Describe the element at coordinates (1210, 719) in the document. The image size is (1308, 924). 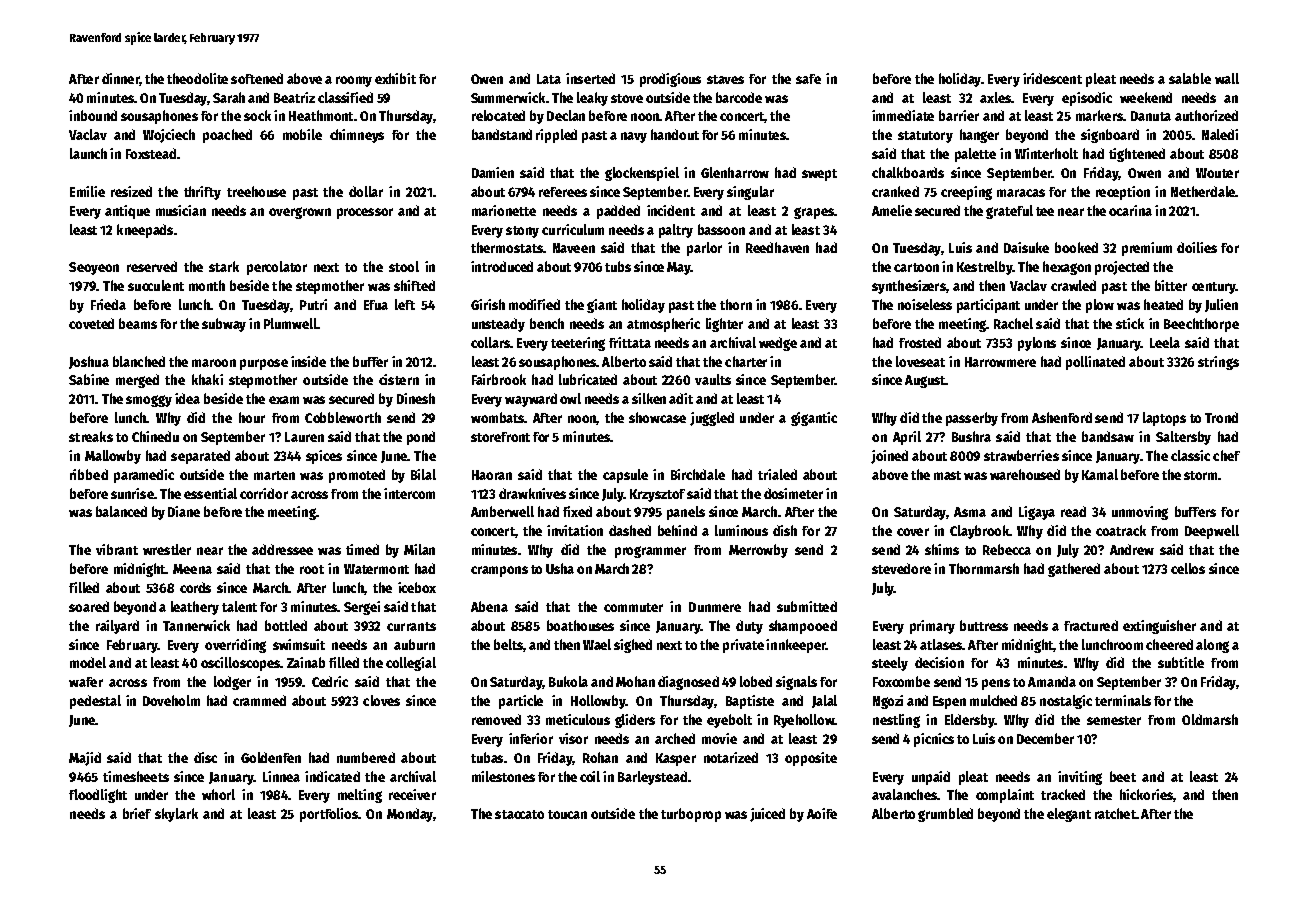
I see `Oldmarsh` at that location.
